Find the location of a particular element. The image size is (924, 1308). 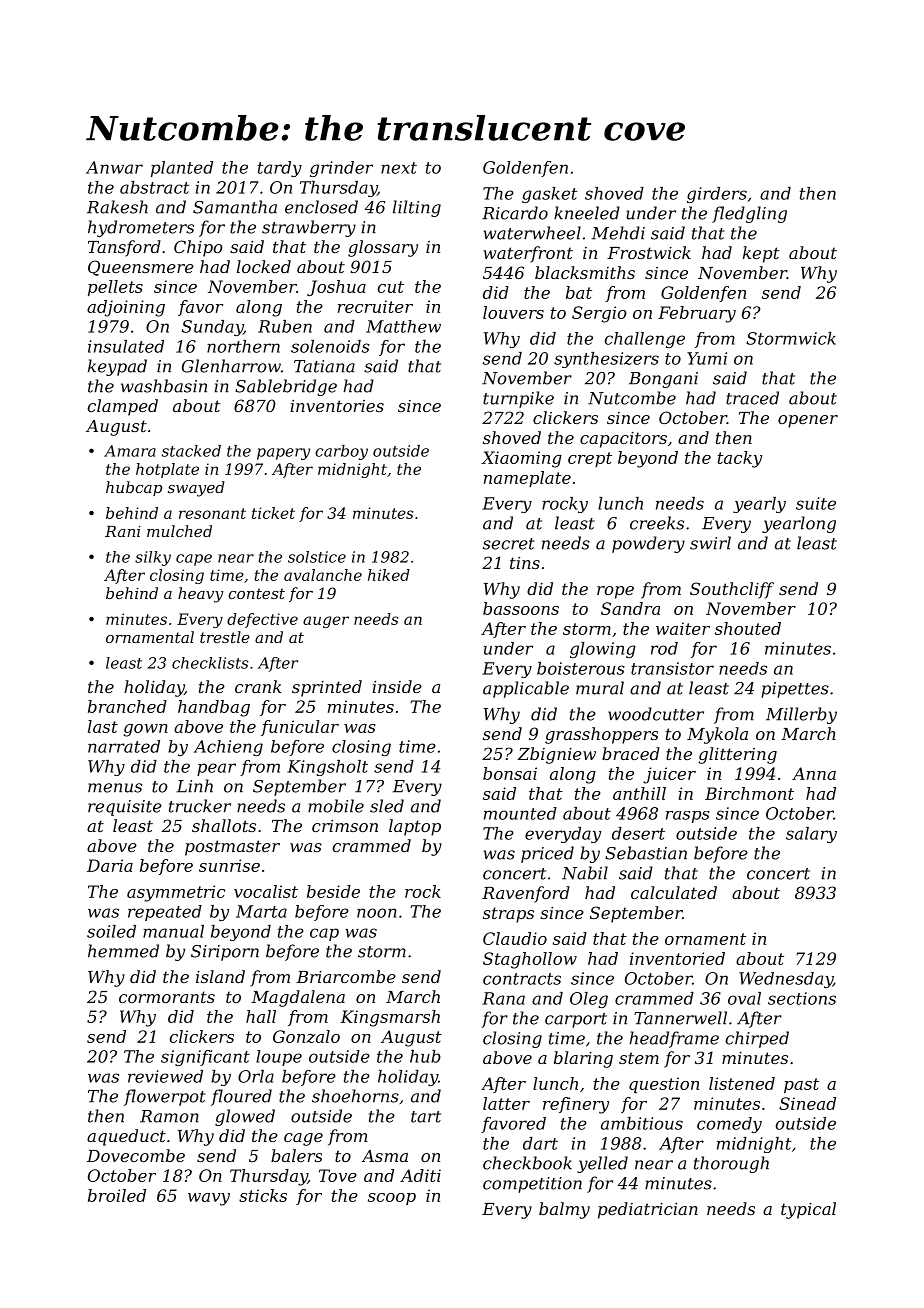

braced is located at coordinates (631, 753).
